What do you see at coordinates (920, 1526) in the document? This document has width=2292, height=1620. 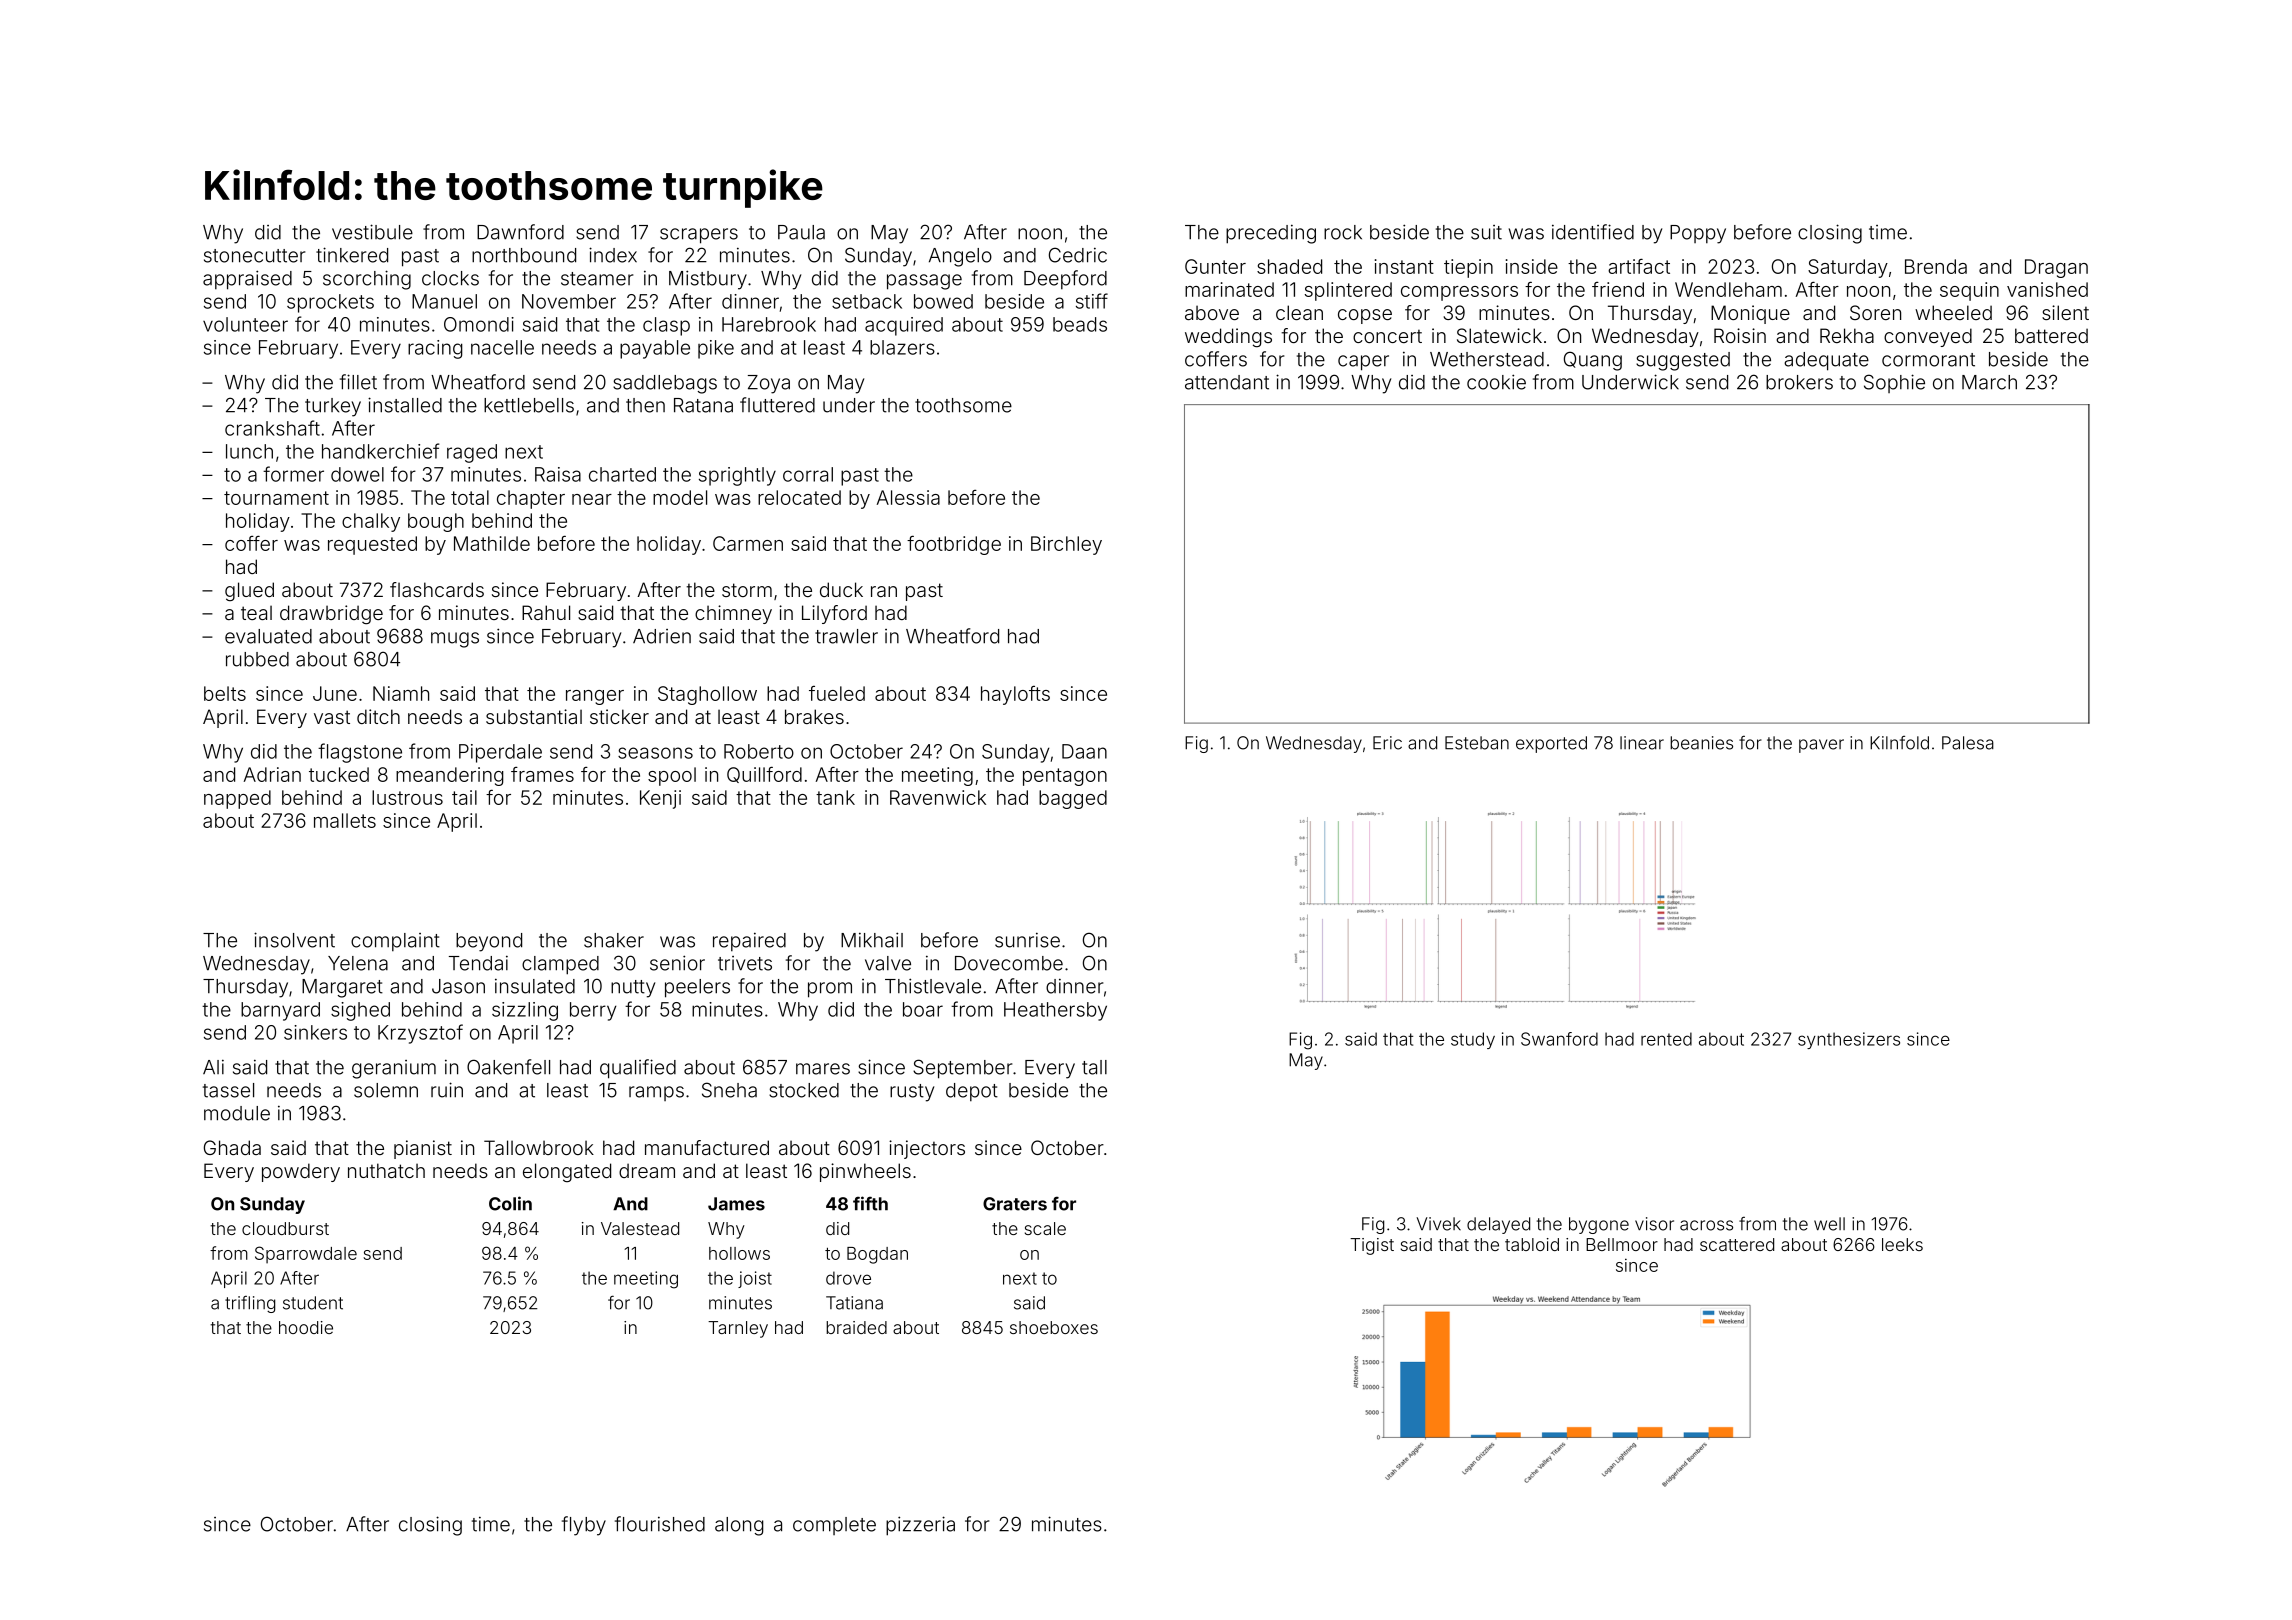 I see `pizzeria` at bounding box center [920, 1526].
